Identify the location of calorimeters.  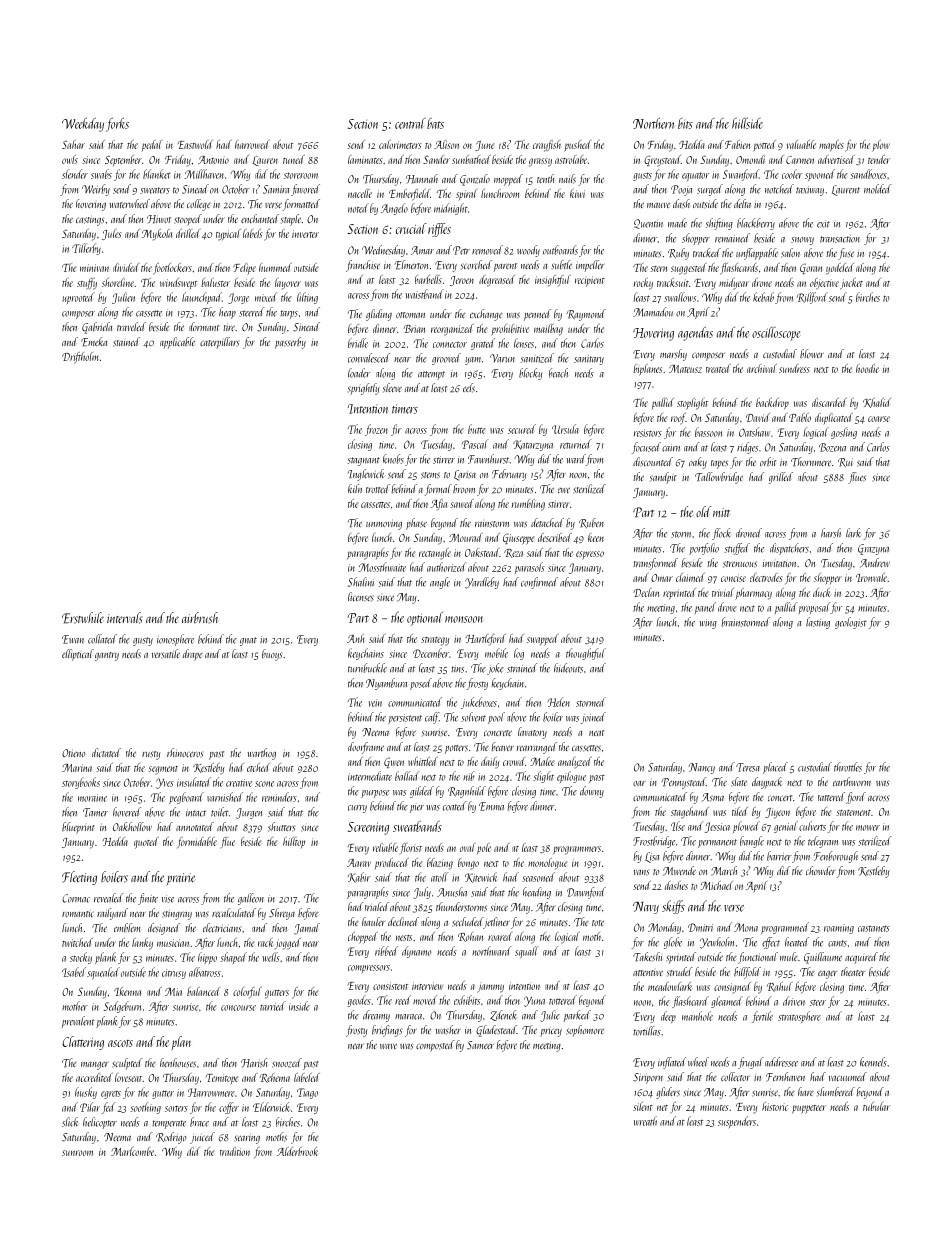
(400, 144).
